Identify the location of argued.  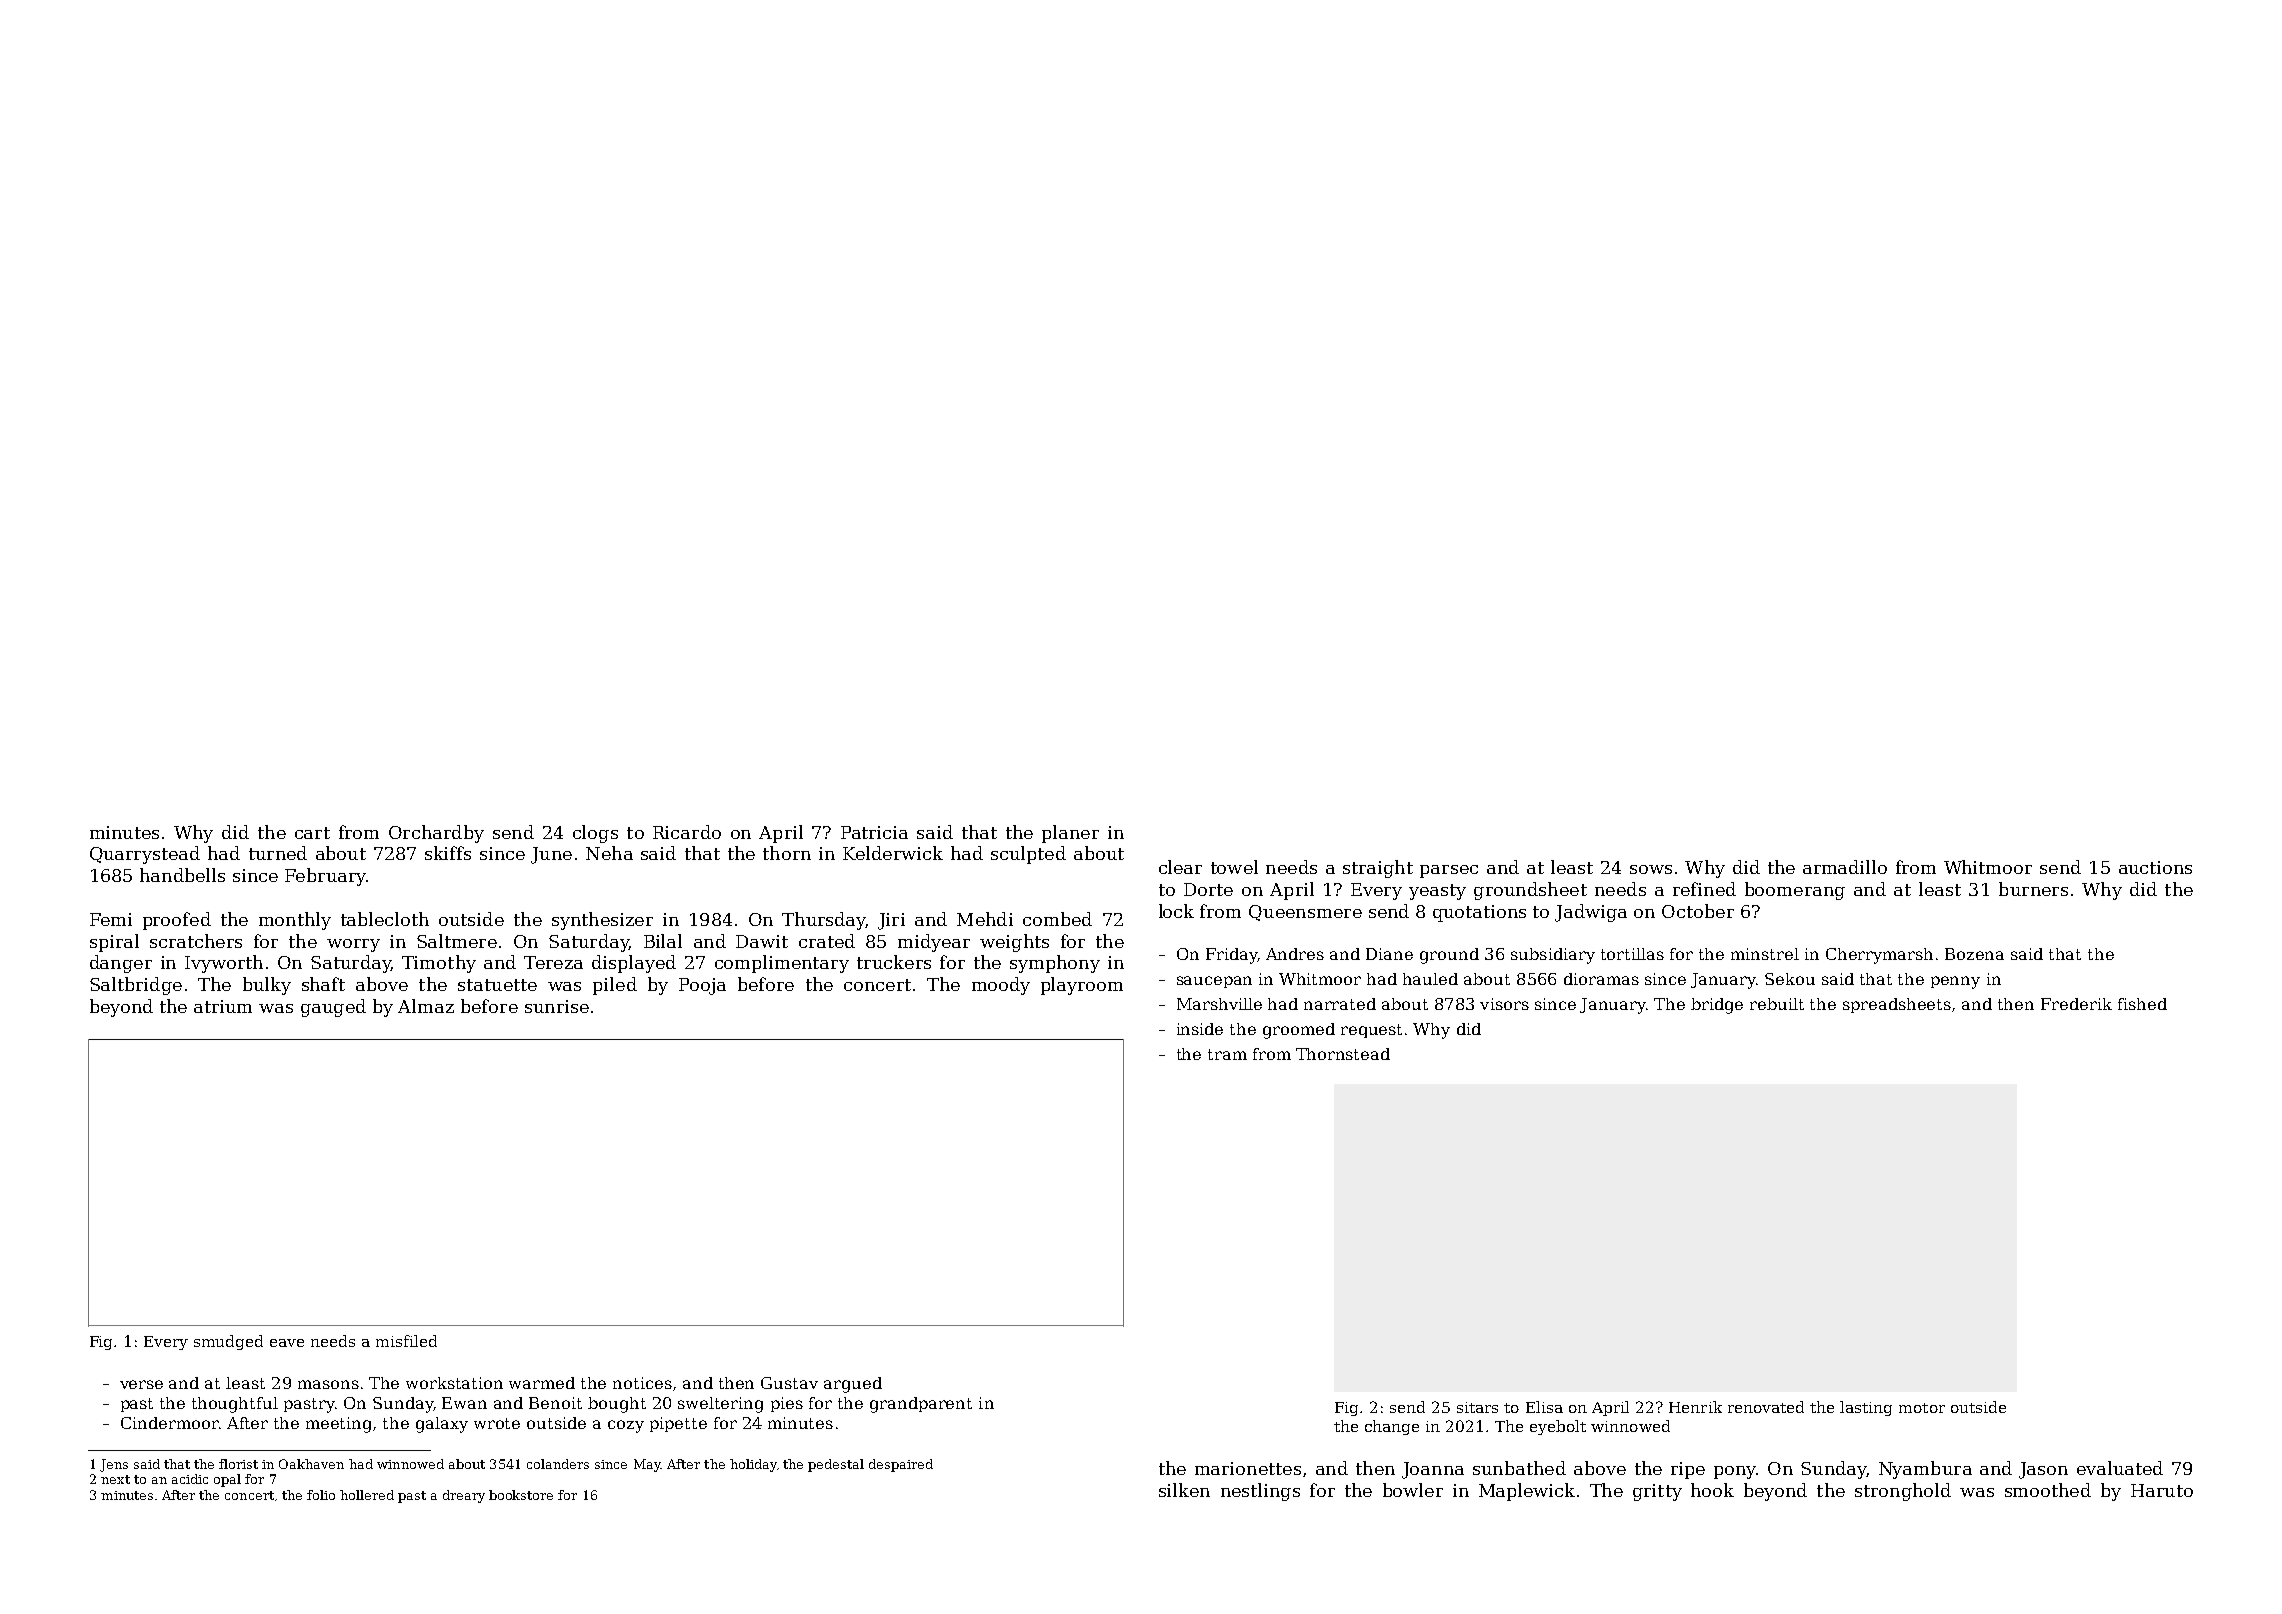
(853, 1385).
